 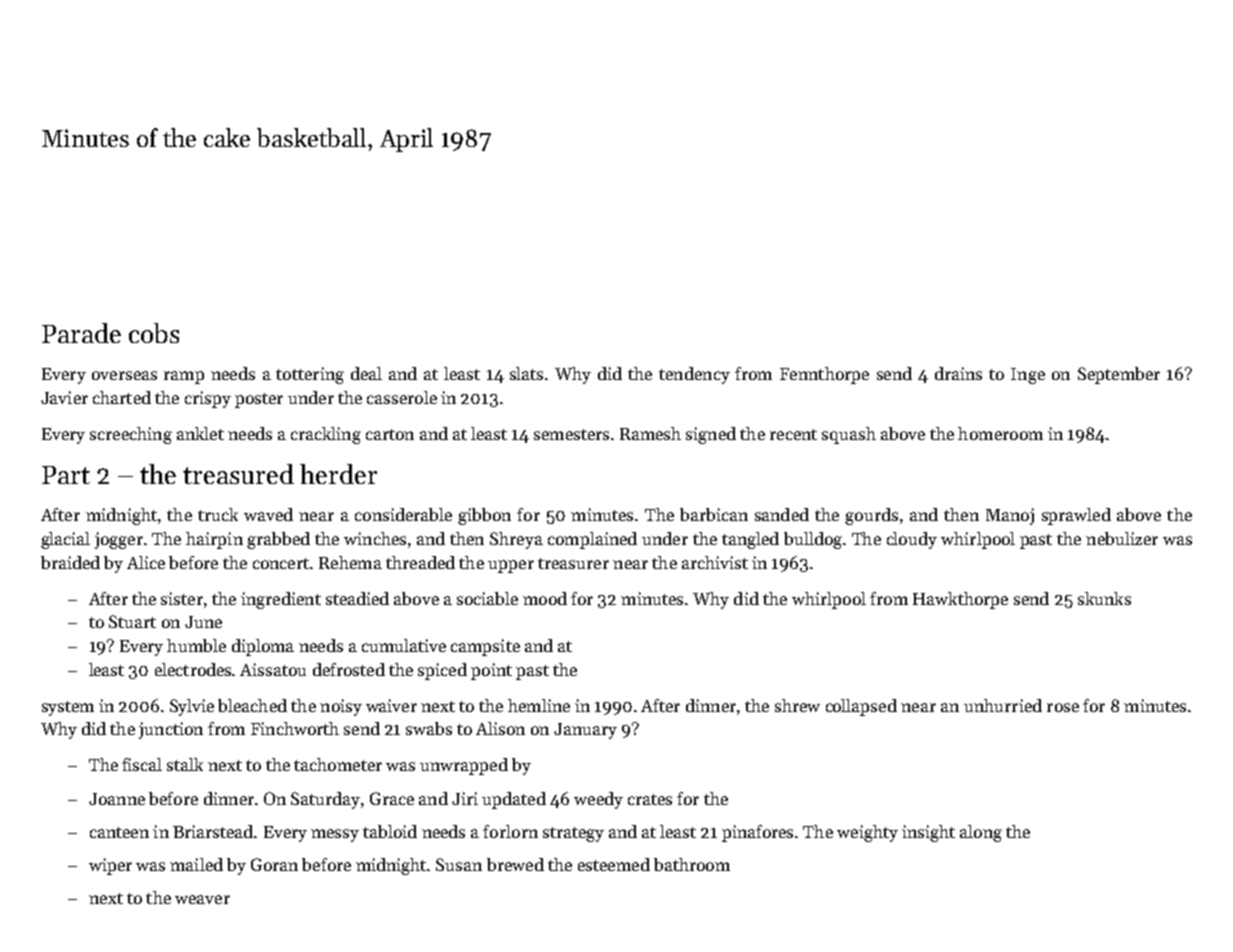 I want to click on recent, so click(x=793, y=434).
